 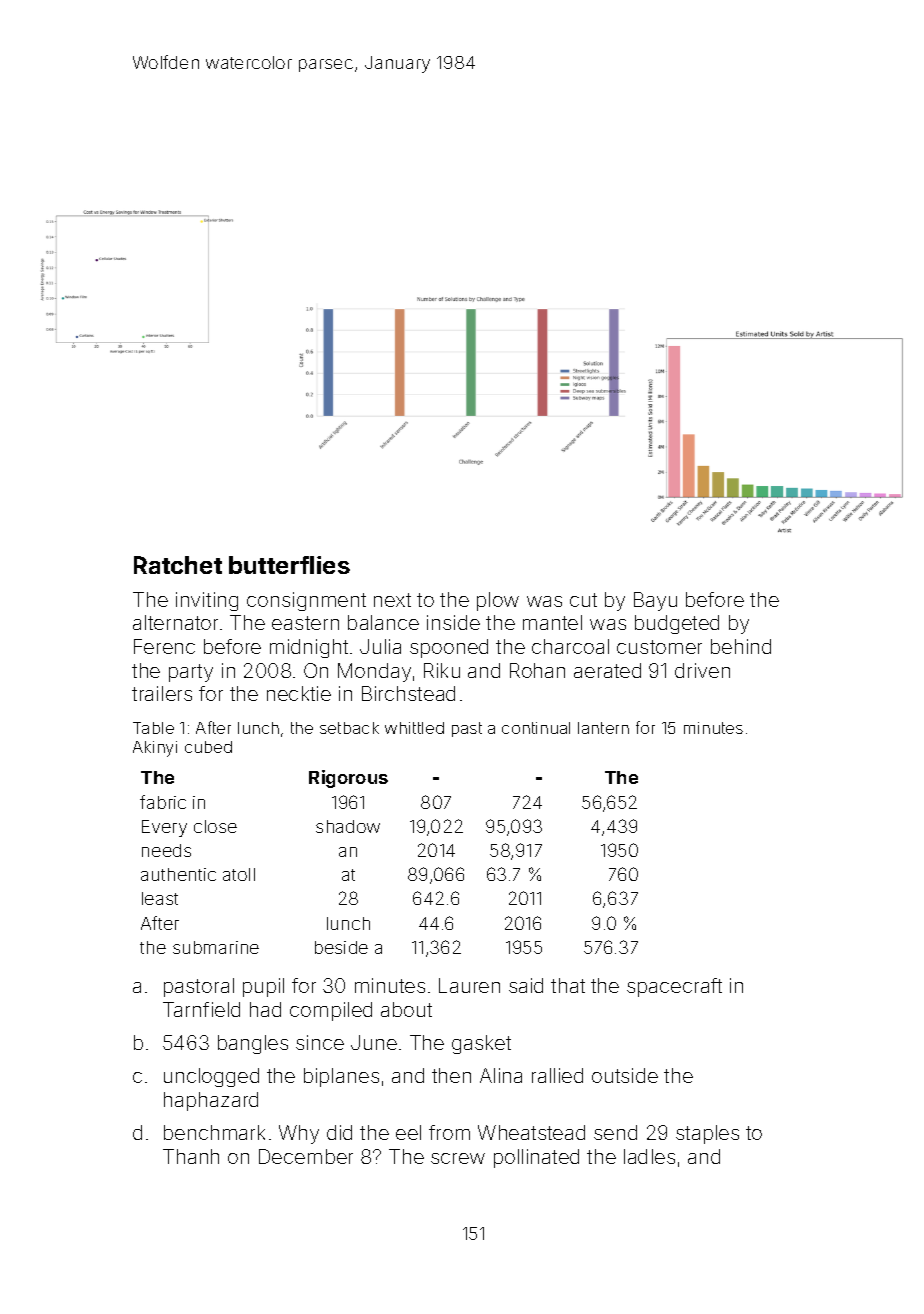 What do you see at coordinates (536, 728) in the screenshot?
I see `continual` at bounding box center [536, 728].
